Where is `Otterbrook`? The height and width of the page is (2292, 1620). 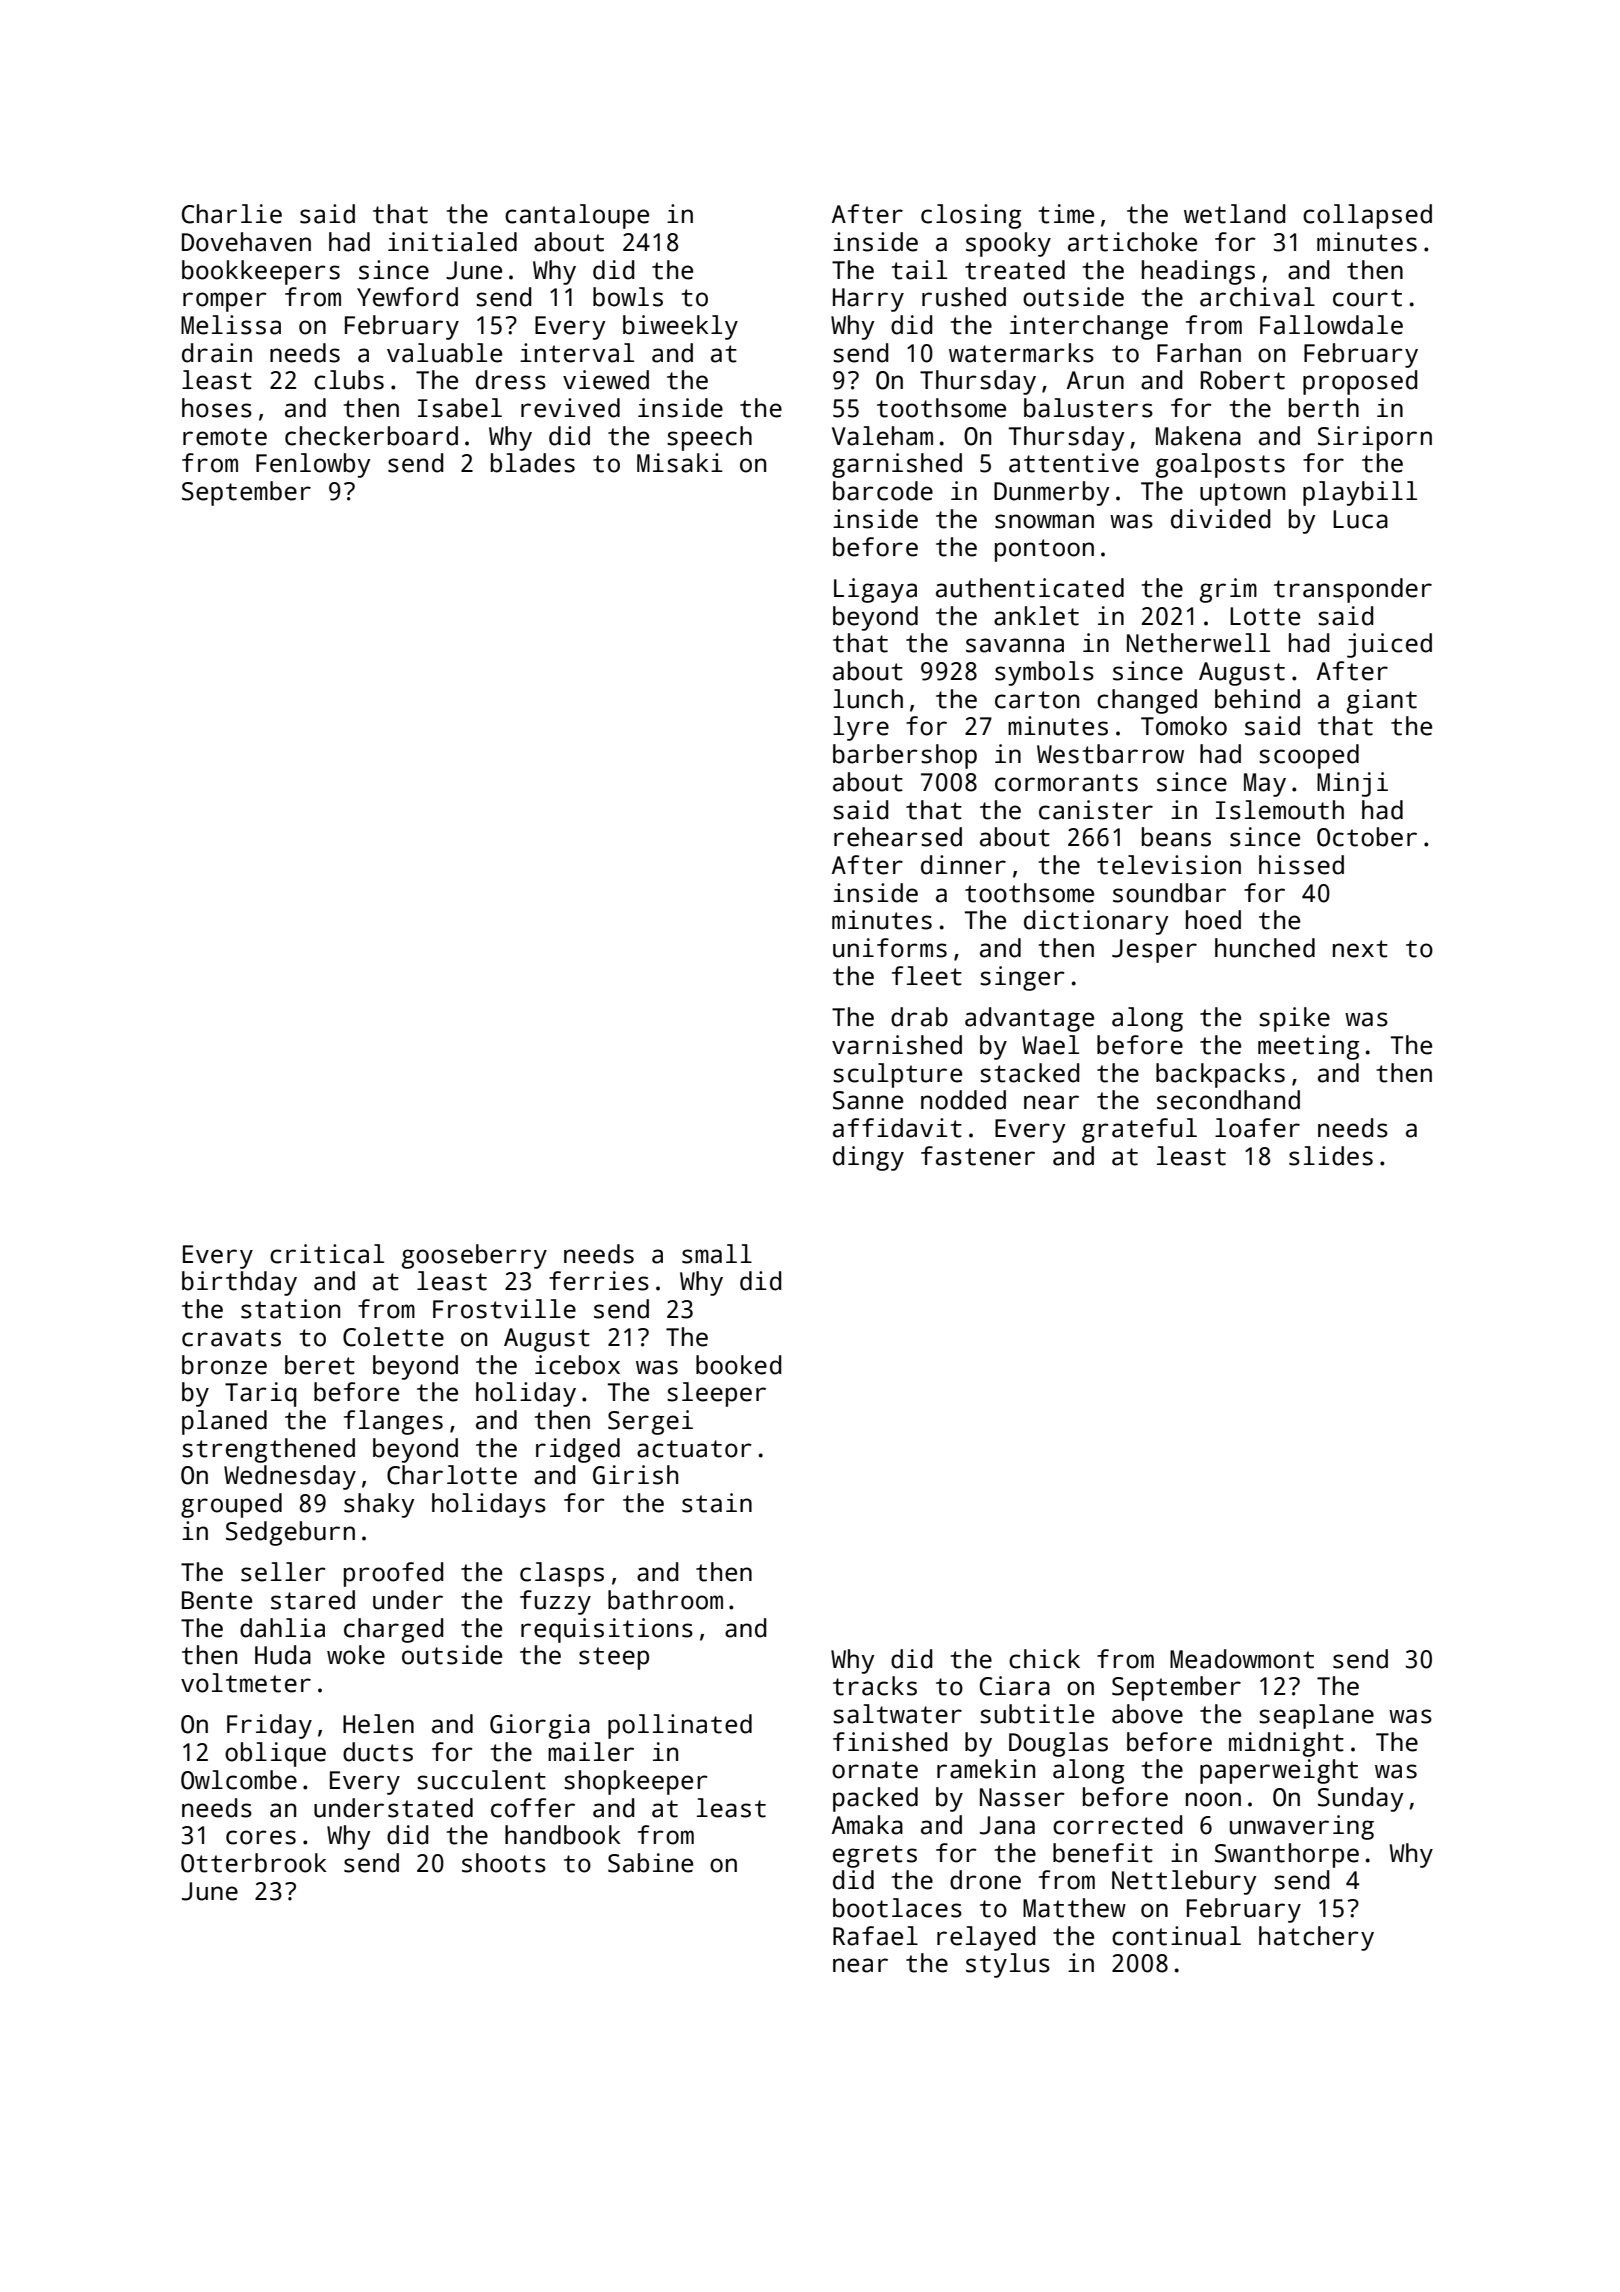 Otterbrook is located at coordinates (254, 1863).
